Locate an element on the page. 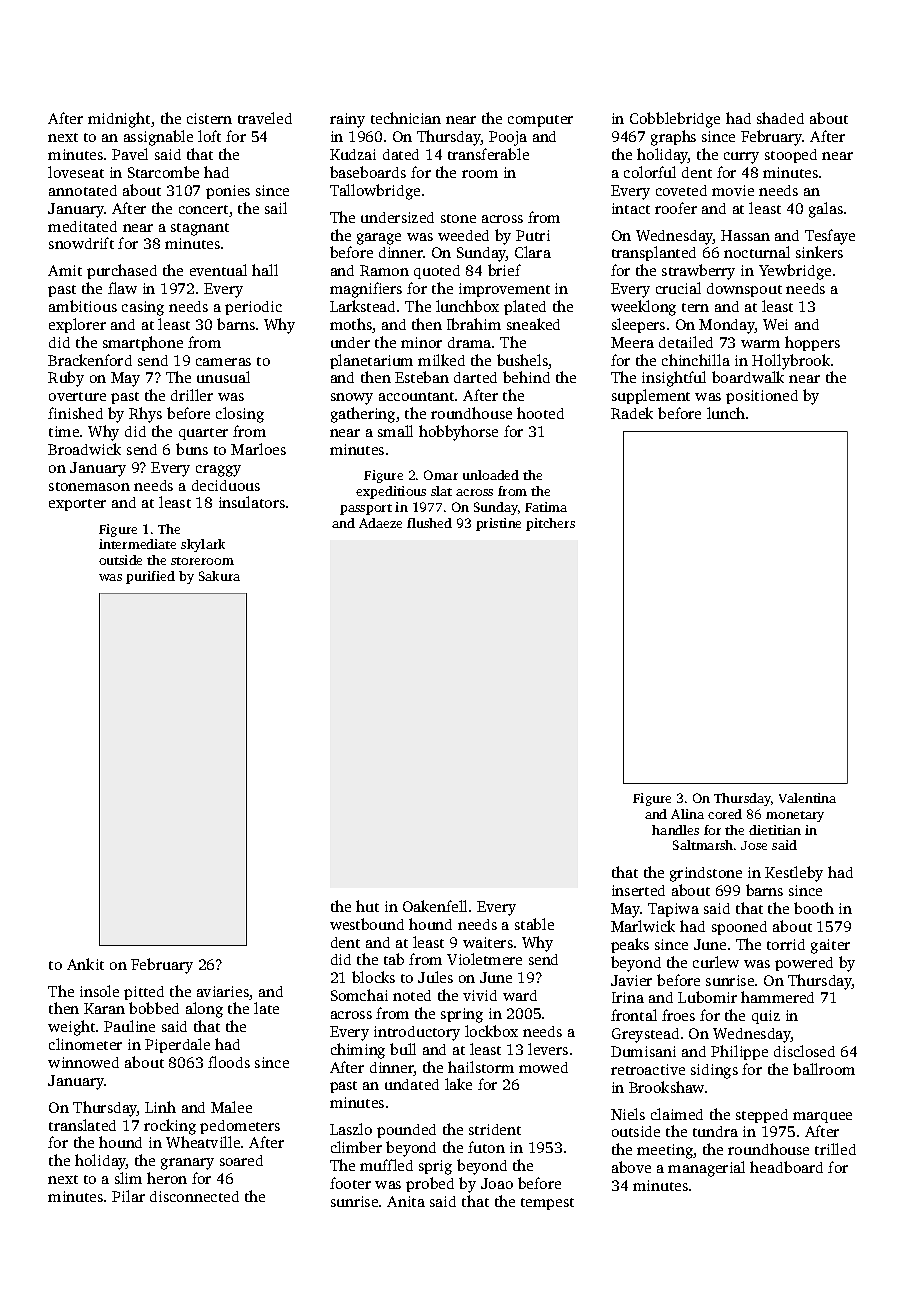 This image has width=908, height=1316. warm is located at coordinates (760, 344).
